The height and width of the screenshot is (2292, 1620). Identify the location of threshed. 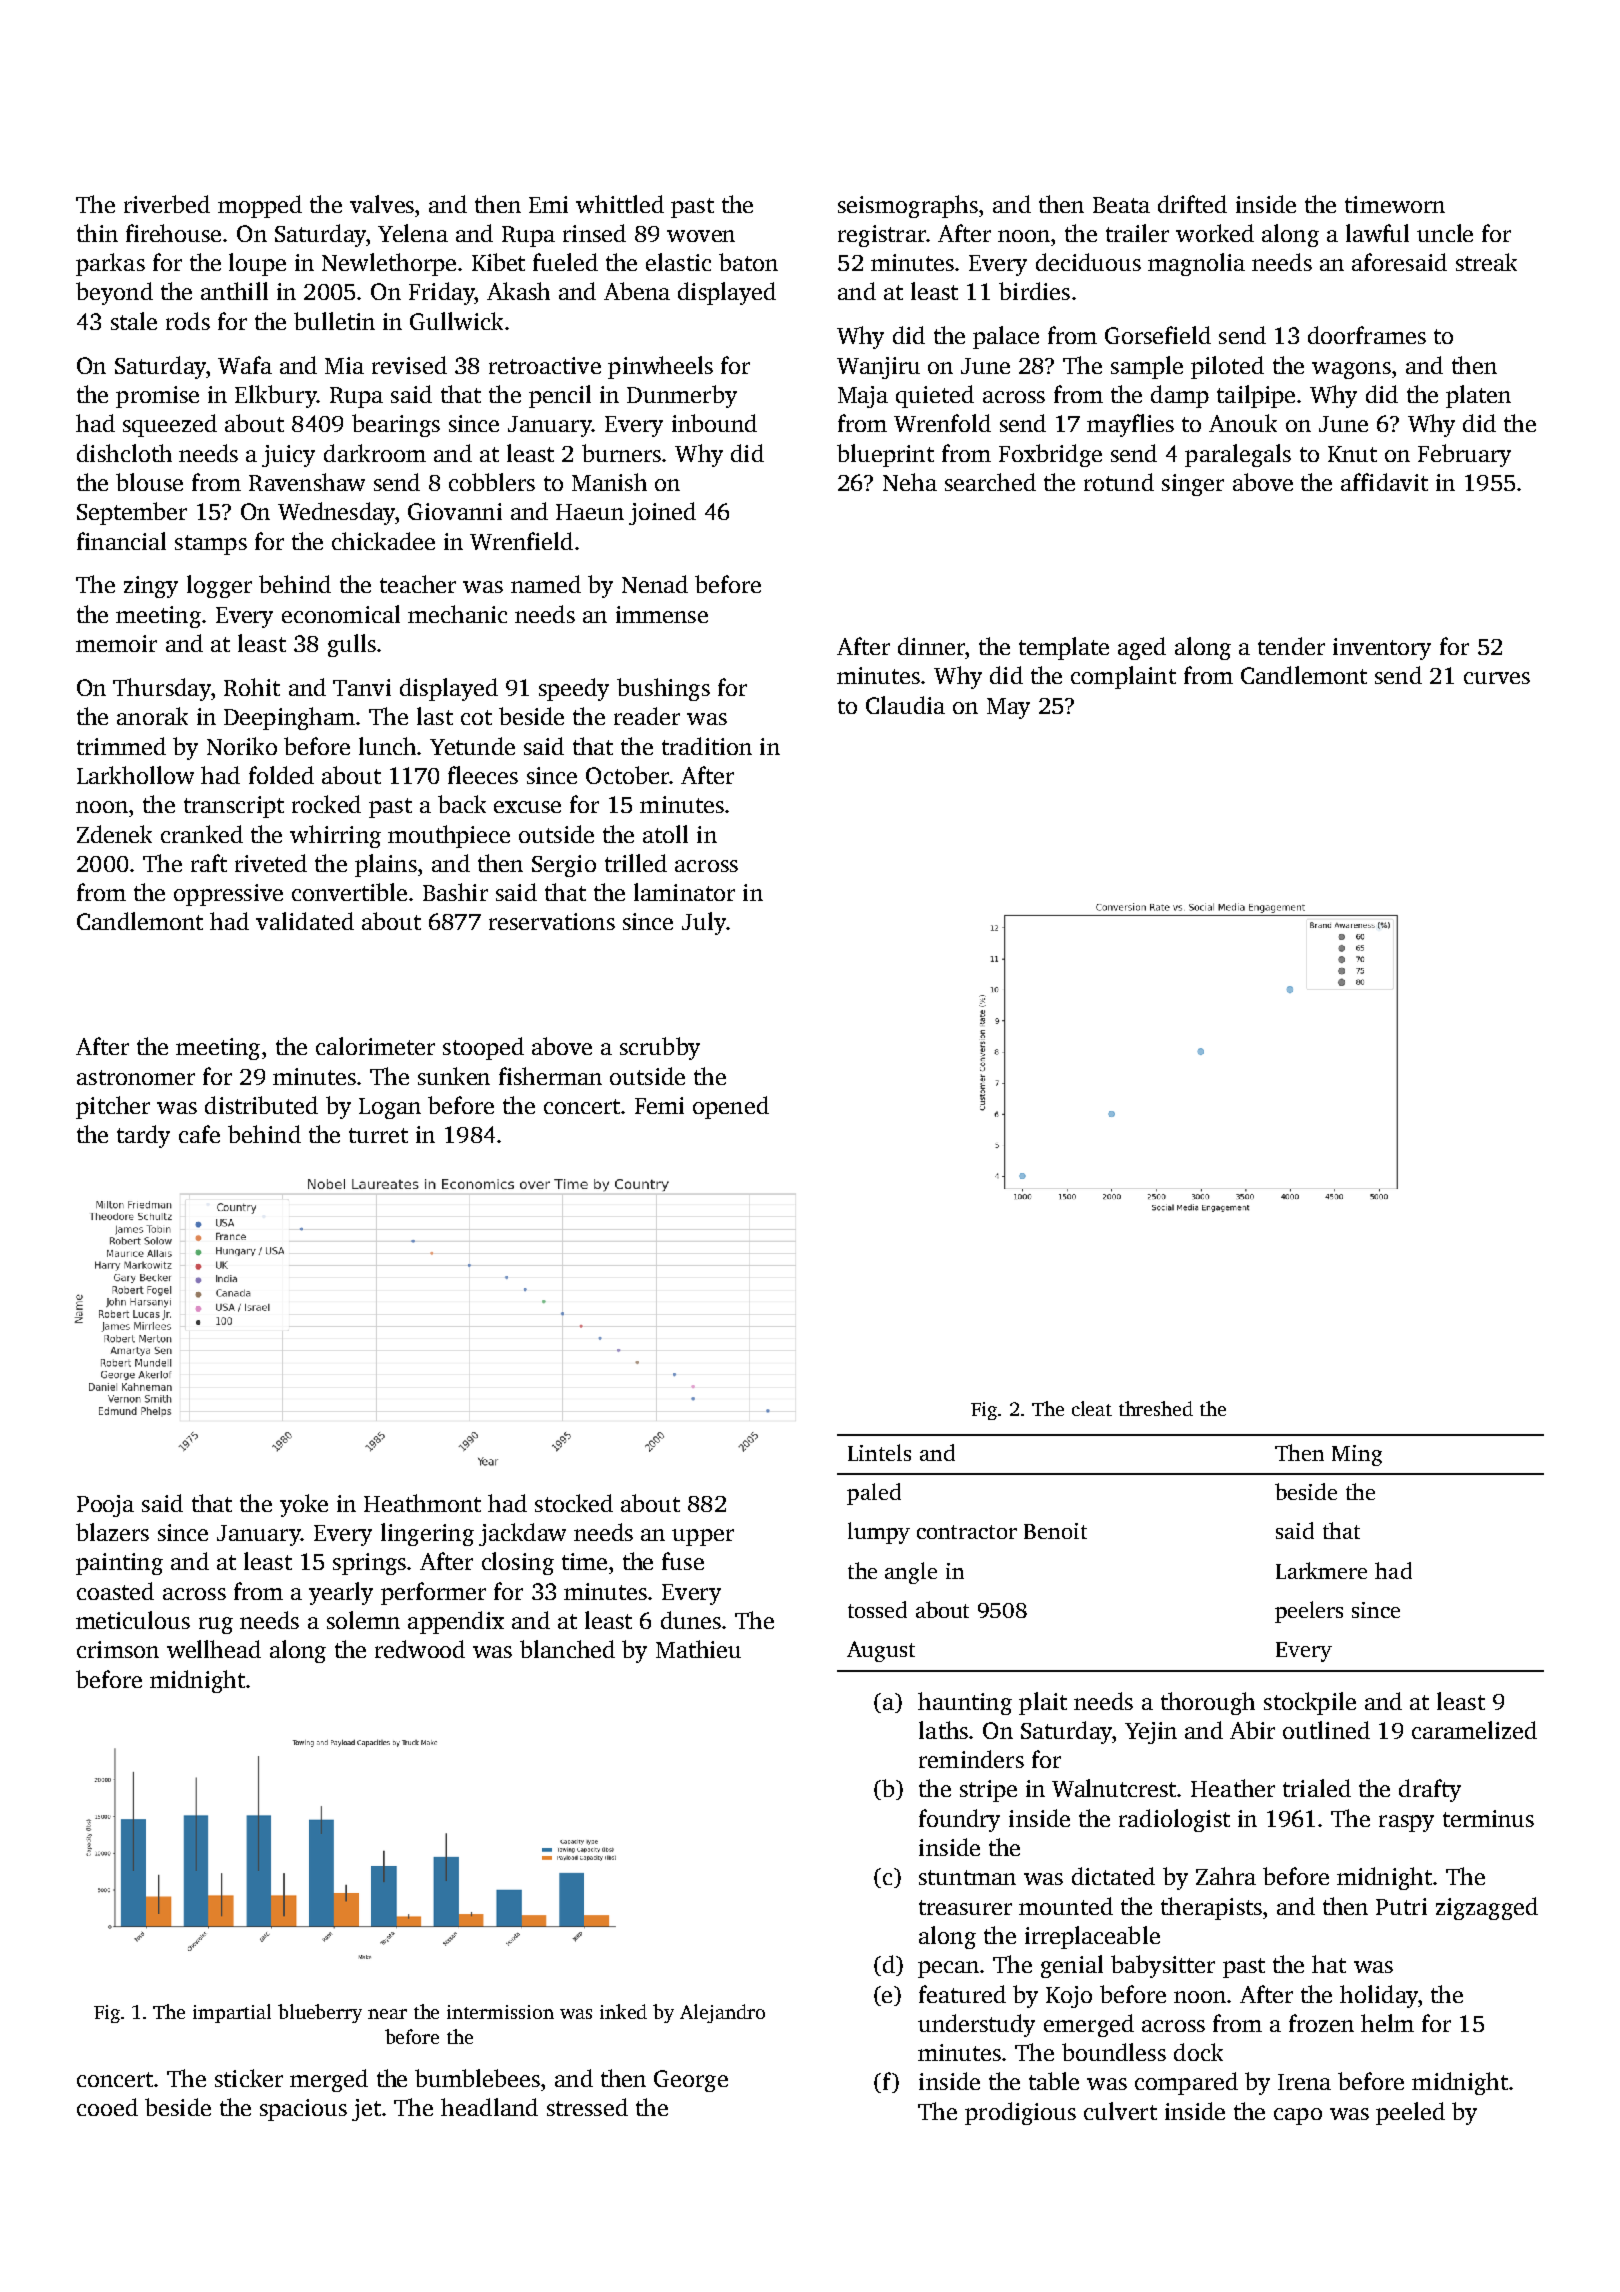
(1156, 1408).
